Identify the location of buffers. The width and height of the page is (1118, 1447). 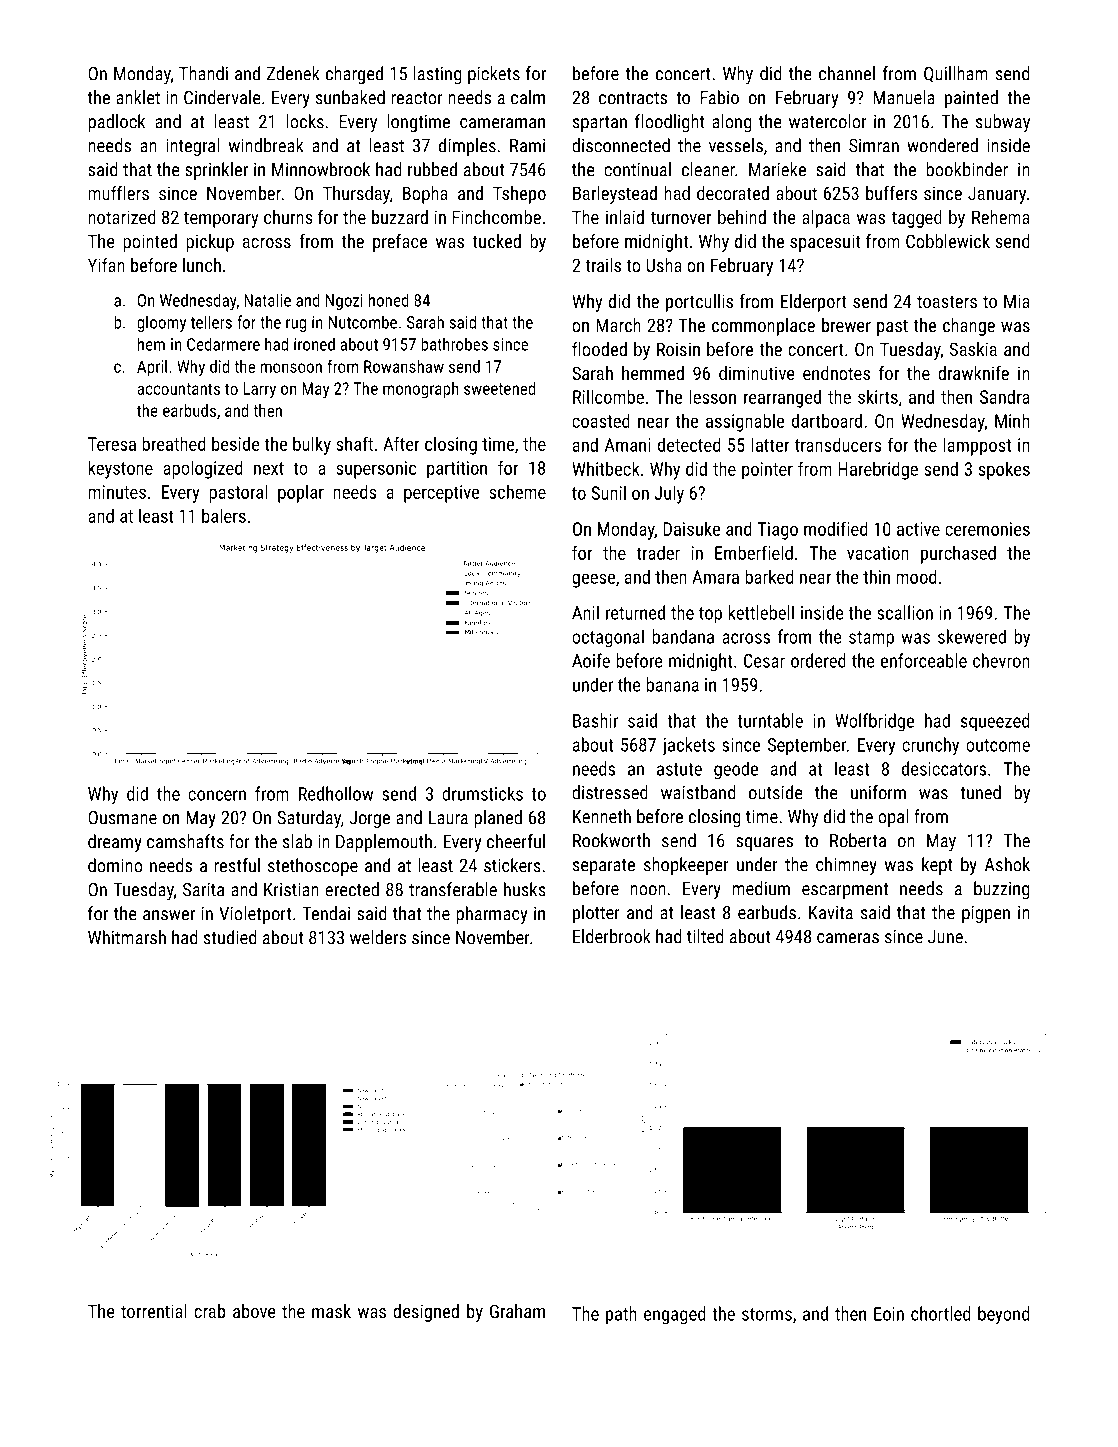
(891, 193).
